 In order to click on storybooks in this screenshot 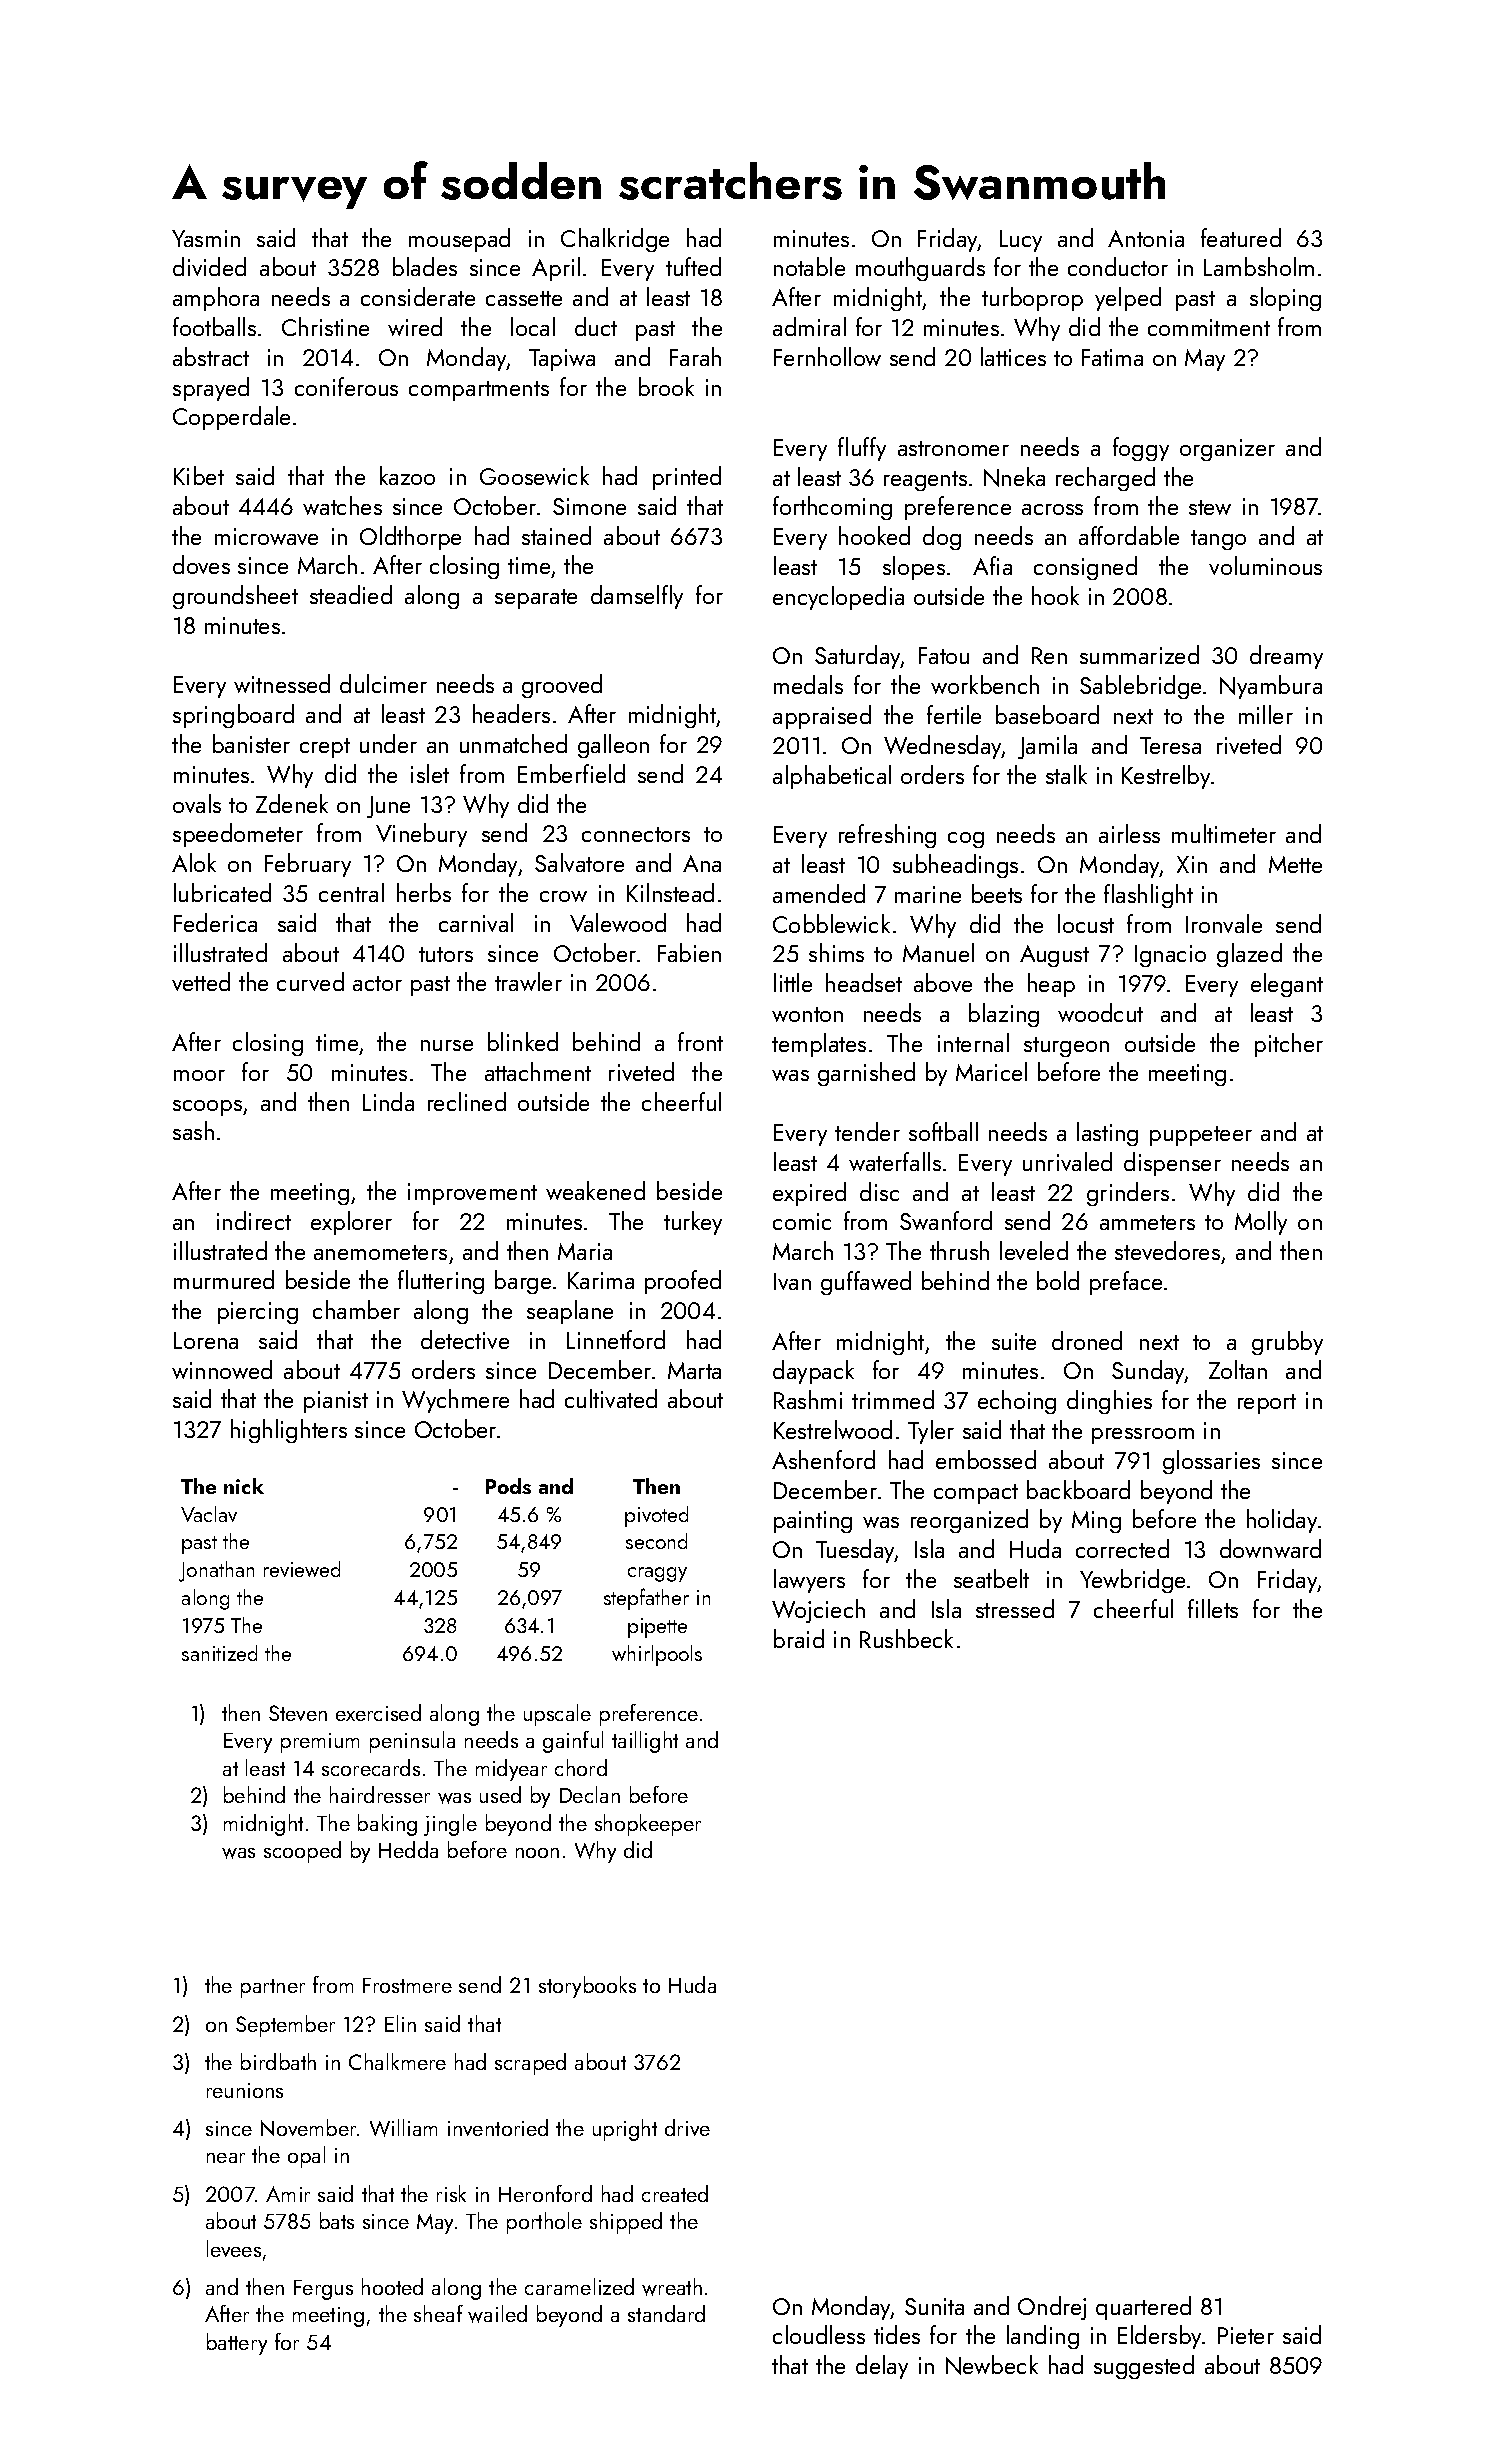, I will do `click(587, 1987)`.
